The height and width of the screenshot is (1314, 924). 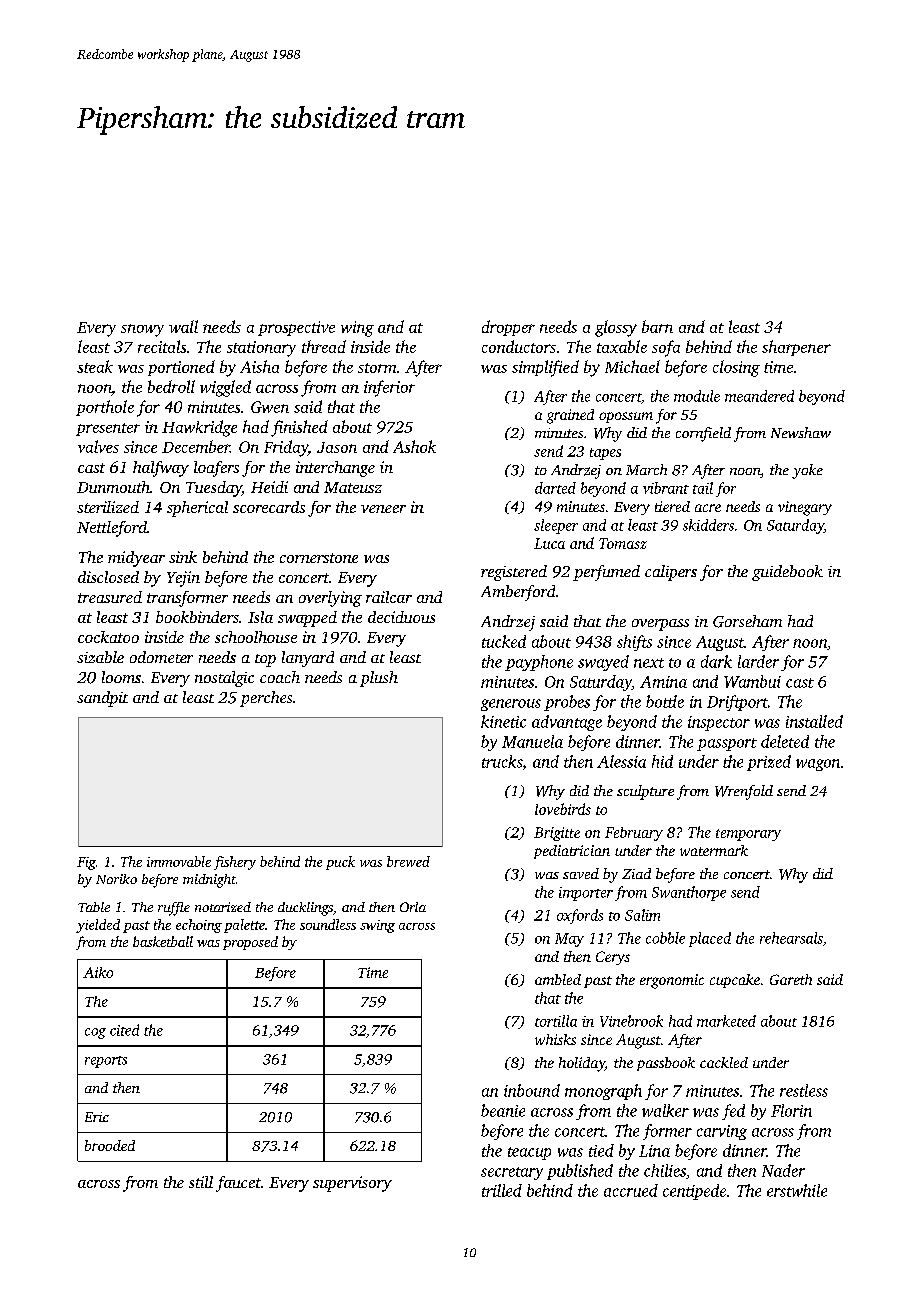 What do you see at coordinates (569, 940) in the screenshot?
I see `May` at bounding box center [569, 940].
